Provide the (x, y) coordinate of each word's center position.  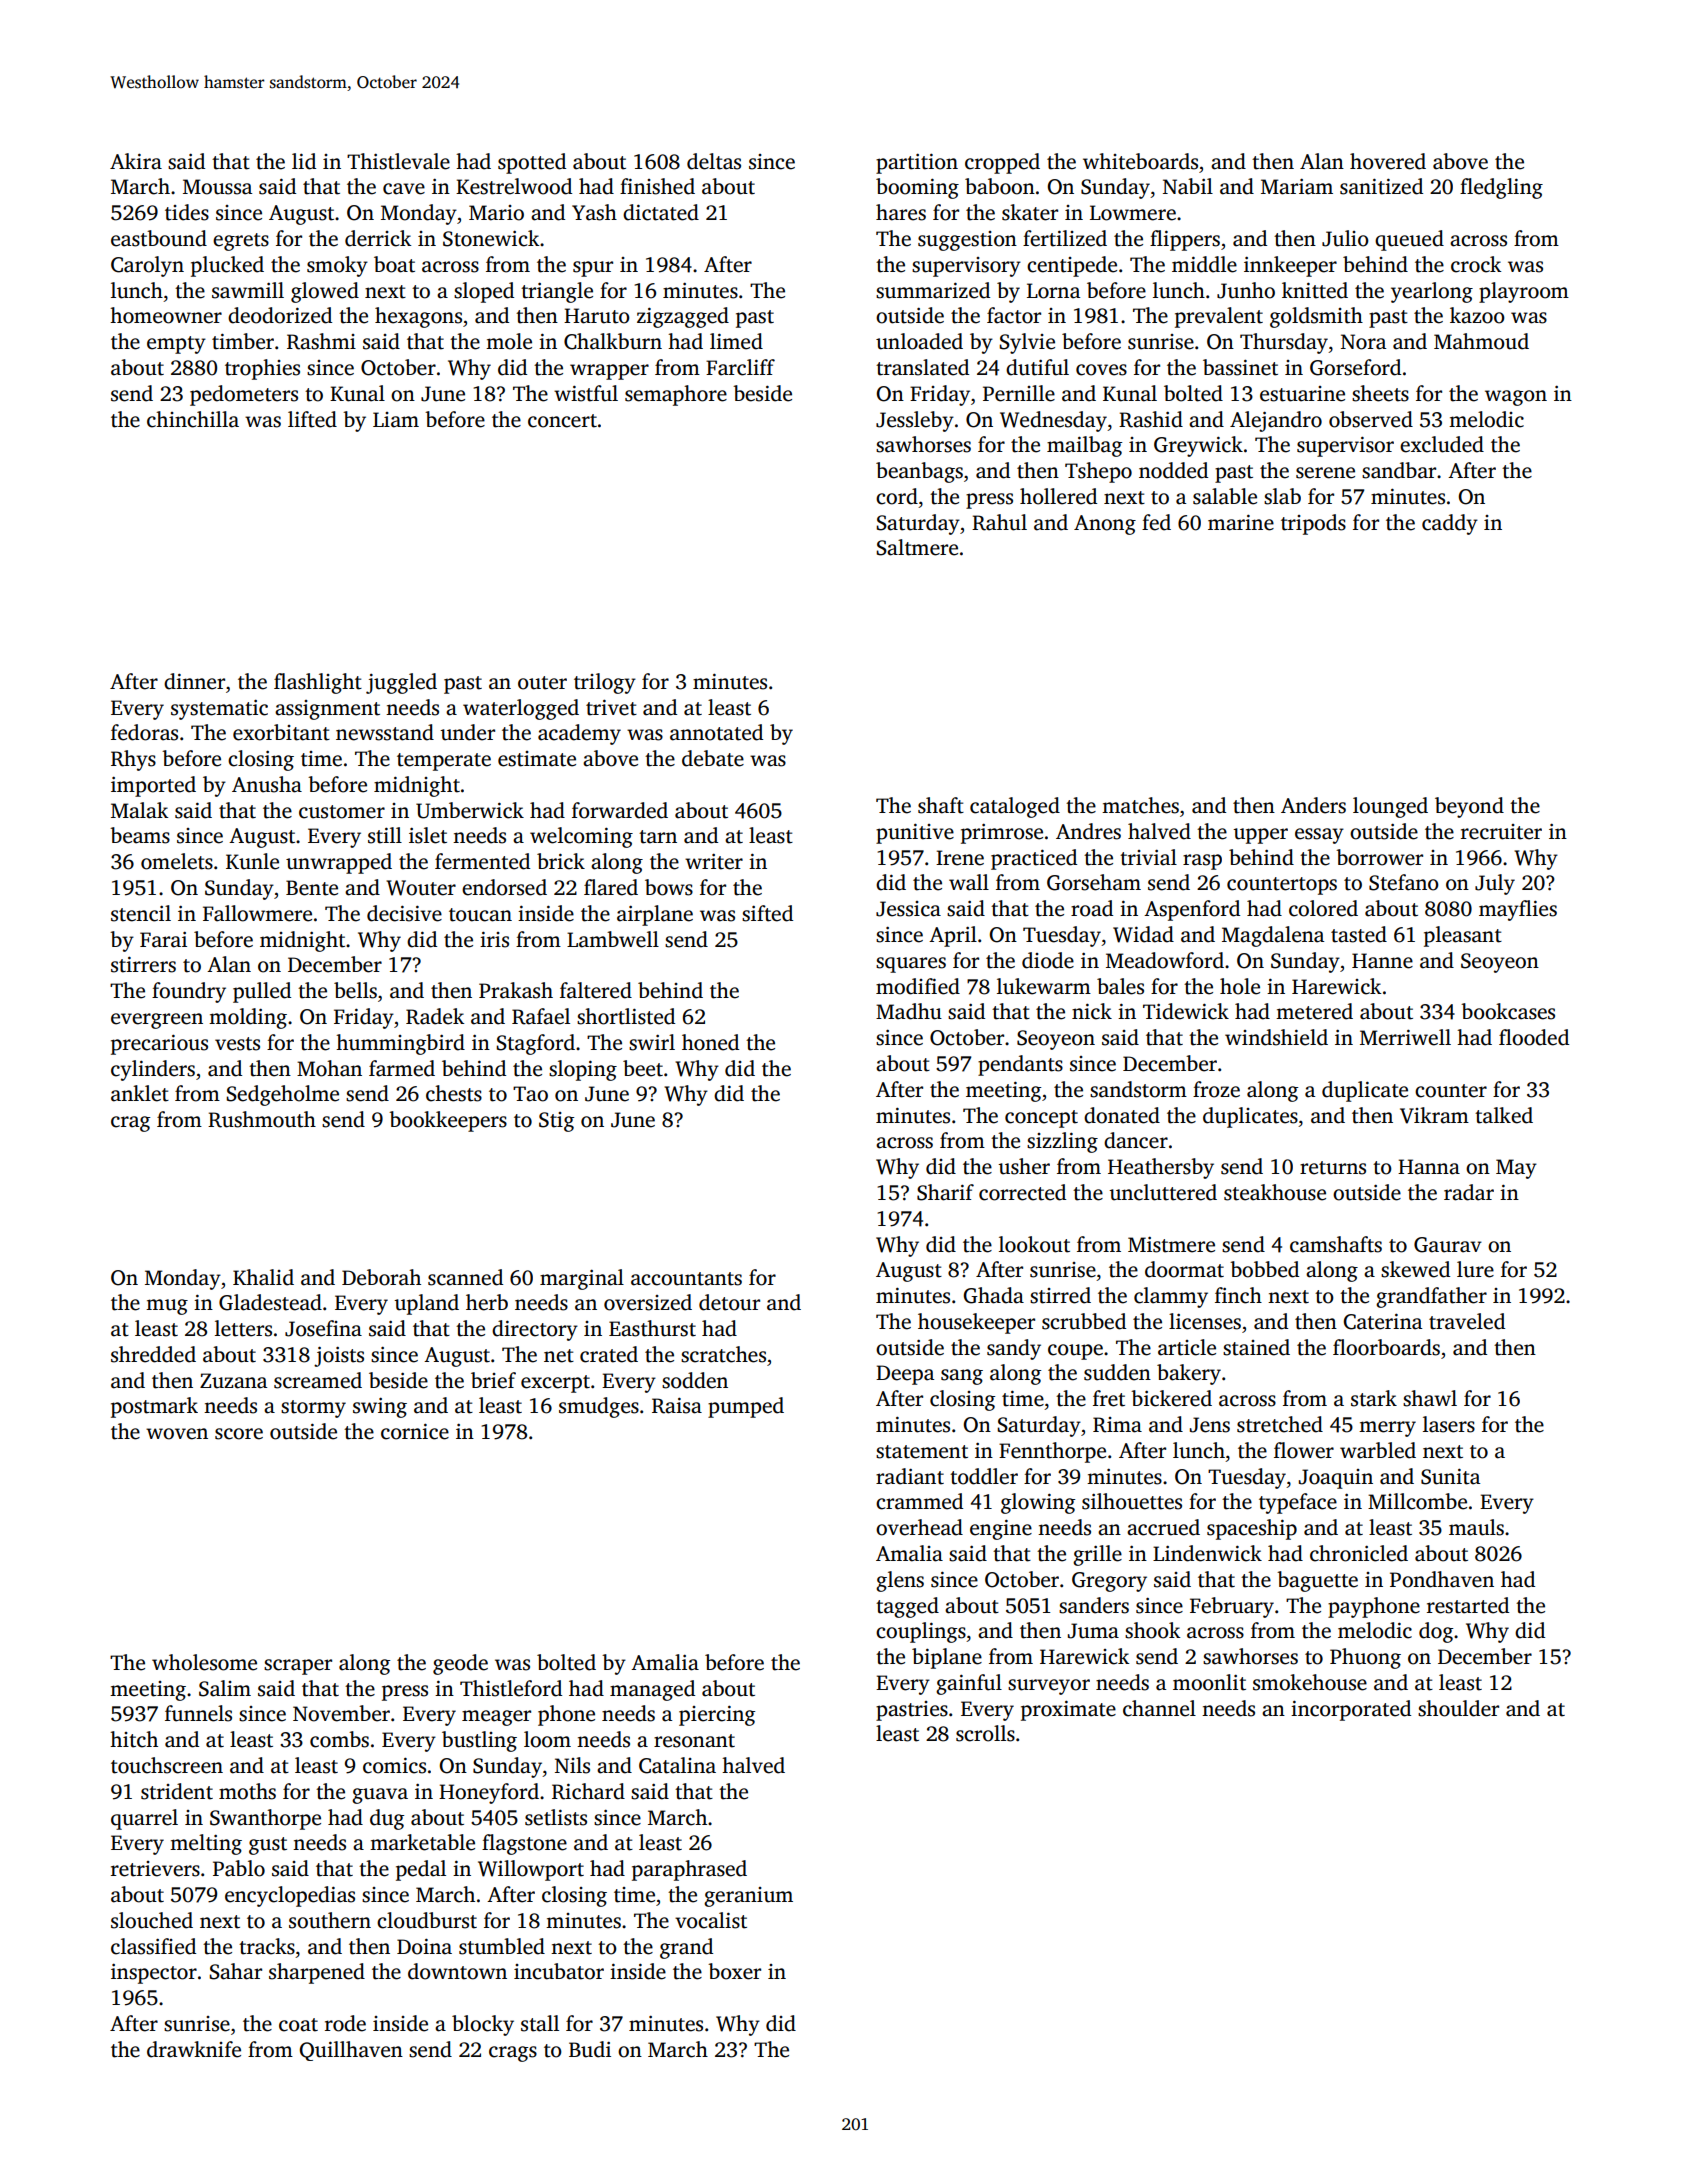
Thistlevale (398, 161)
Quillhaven (351, 2051)
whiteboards (1140, 161)
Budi (590, 2049)
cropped (1002, 163)
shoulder (1458, 1708)
